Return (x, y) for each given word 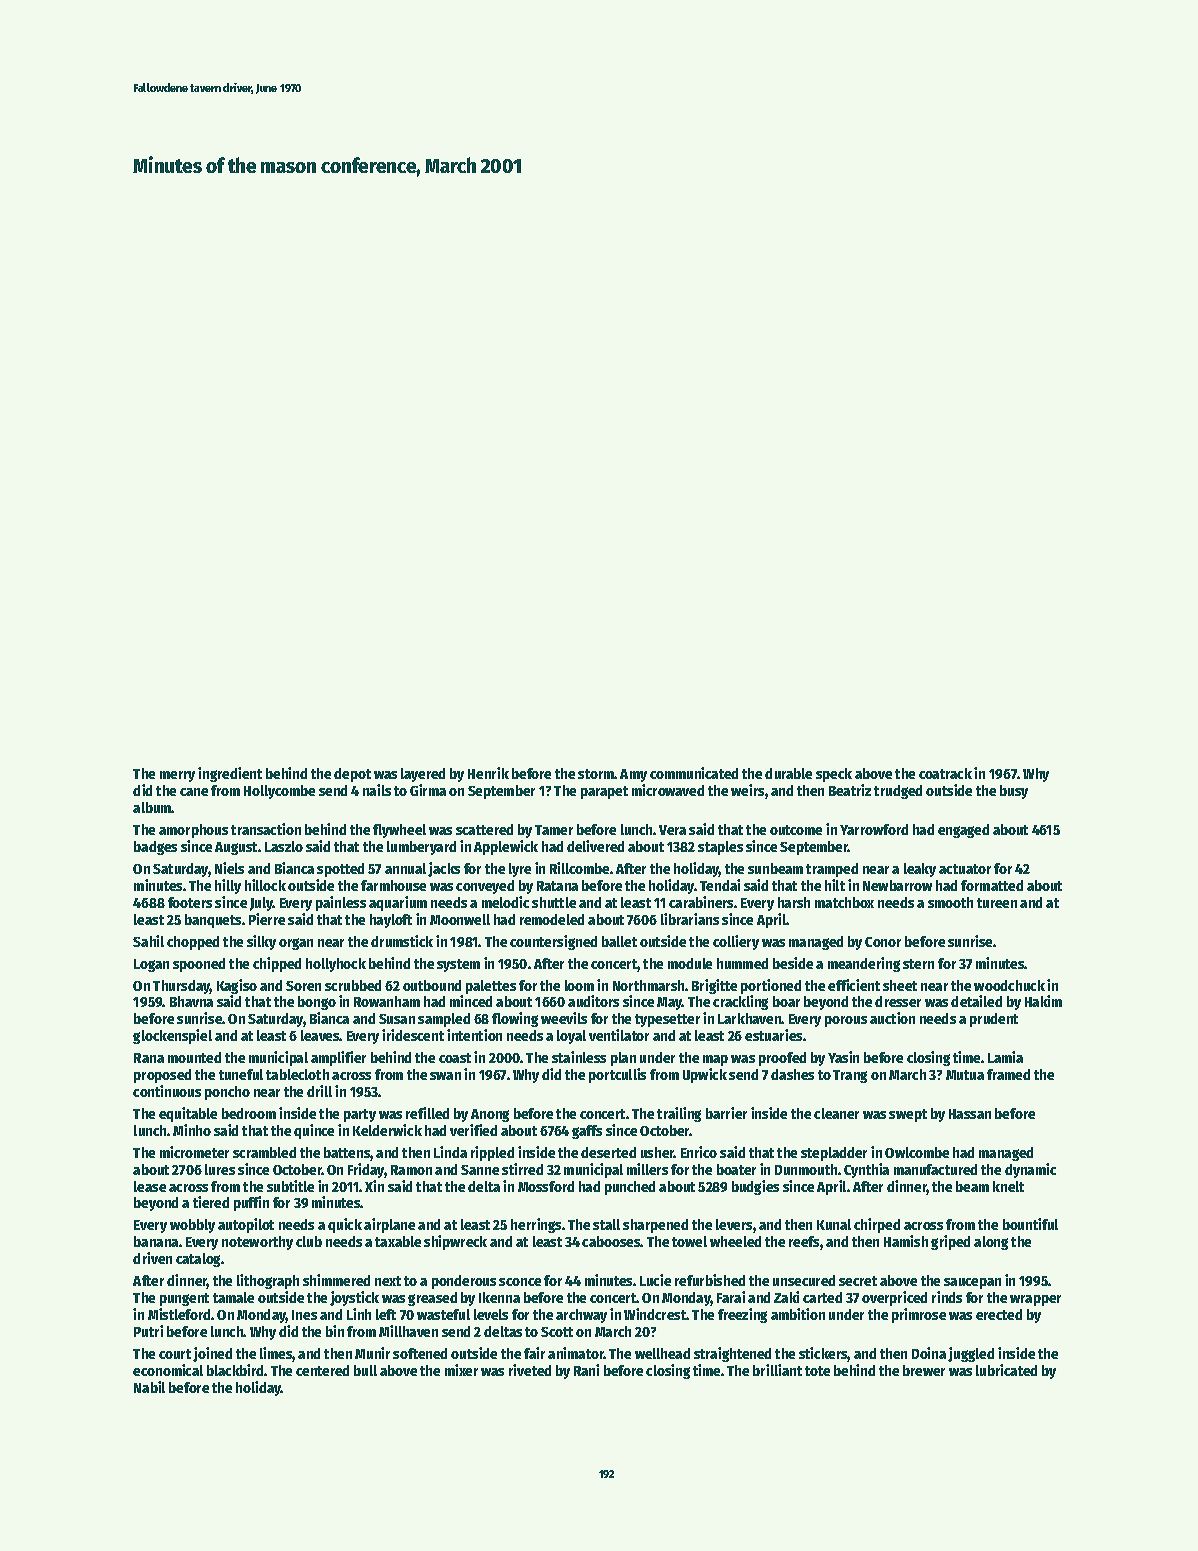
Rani (586, 1370)
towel (689, 1241)
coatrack (945, 773)
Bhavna (191, 1001)
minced (471, 1001)
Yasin (843, 1057)
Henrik (488, 773)
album (152, 807)
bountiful (1030, 1224)
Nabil (149, 1387)
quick (345, 1225)
